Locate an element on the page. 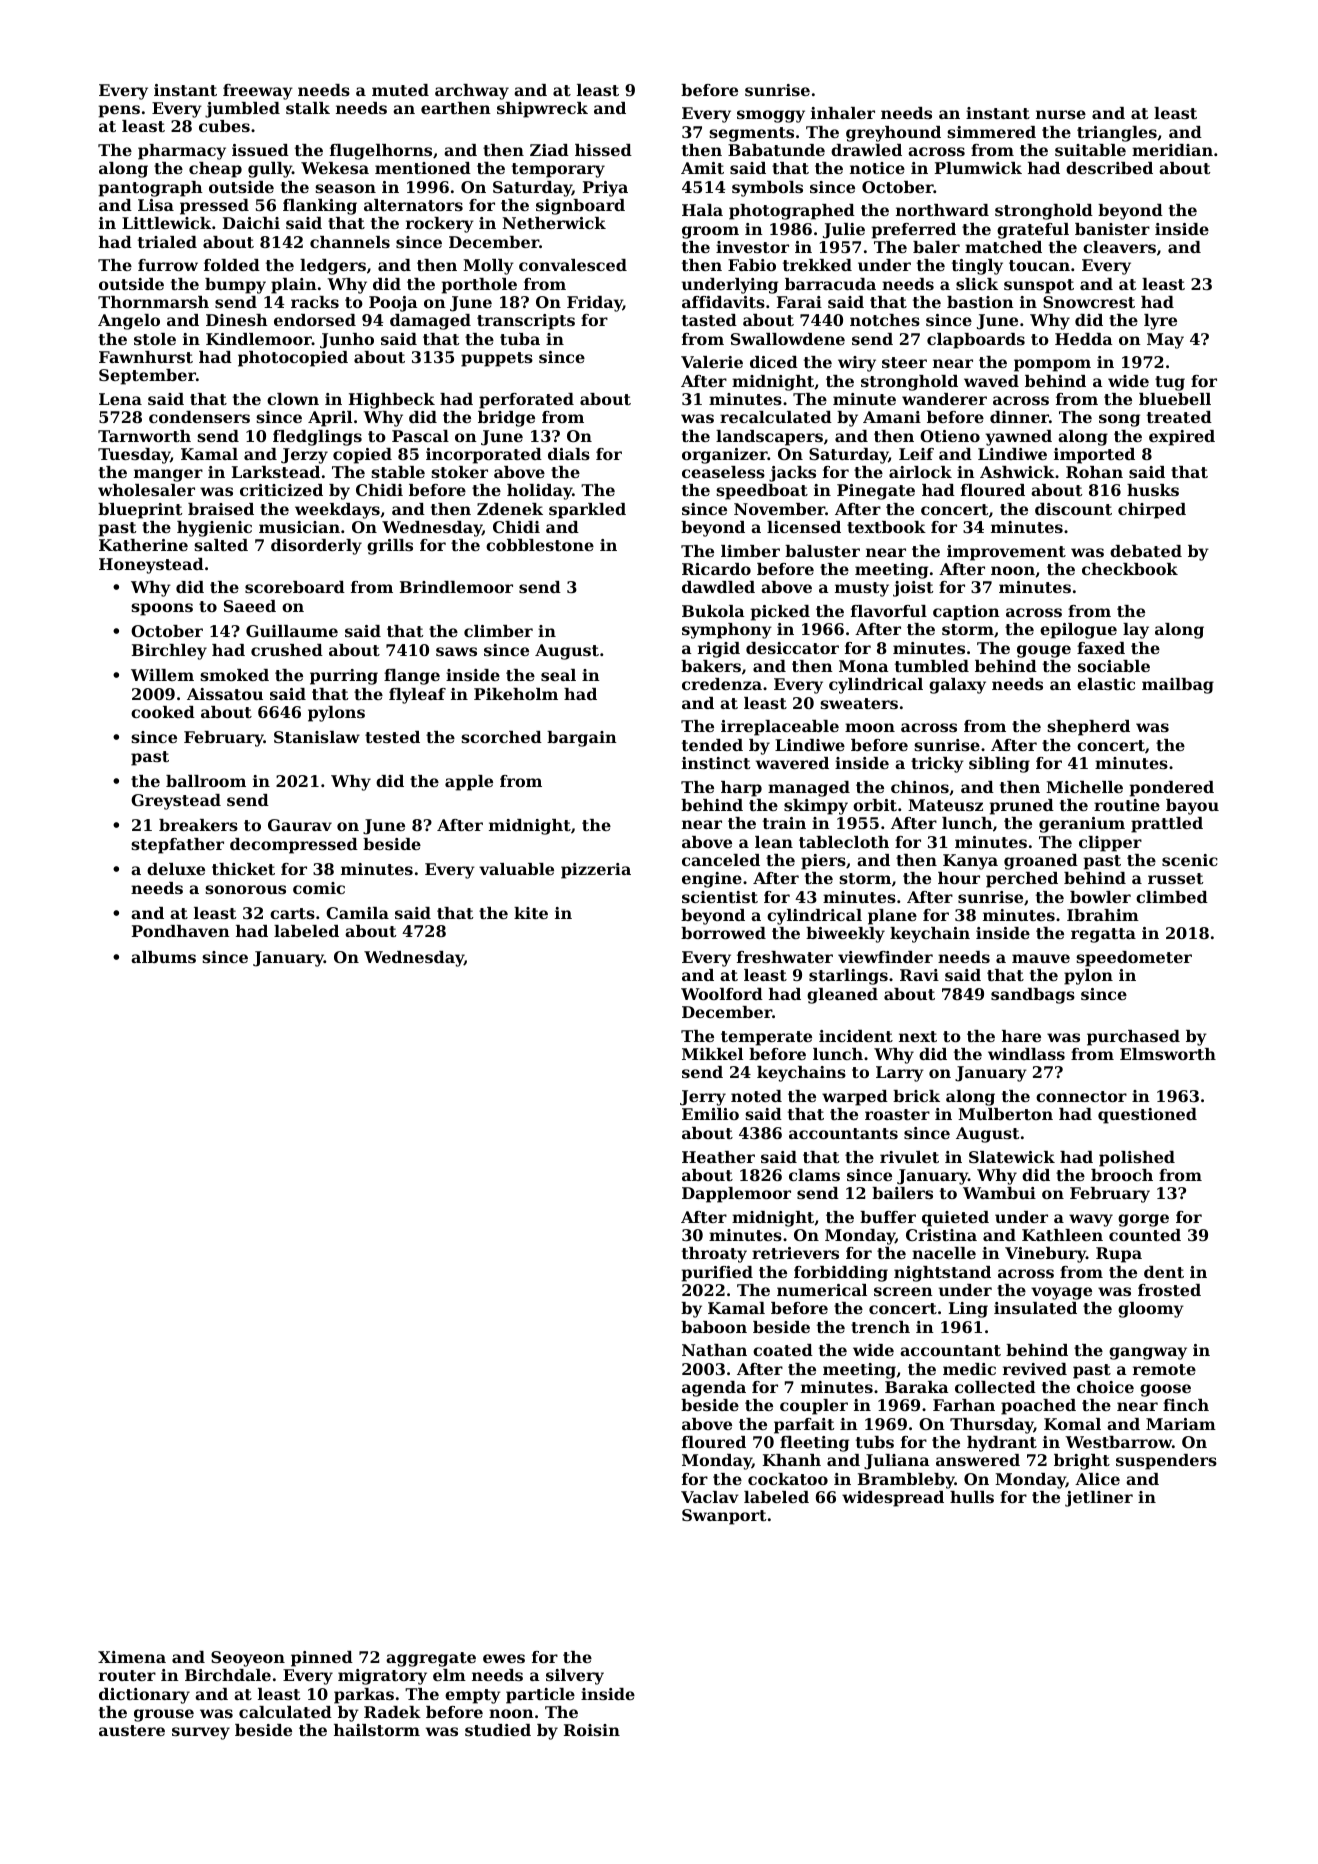 The image size is (1318, 1864). nurse is located at coordinates (1061, 114).
